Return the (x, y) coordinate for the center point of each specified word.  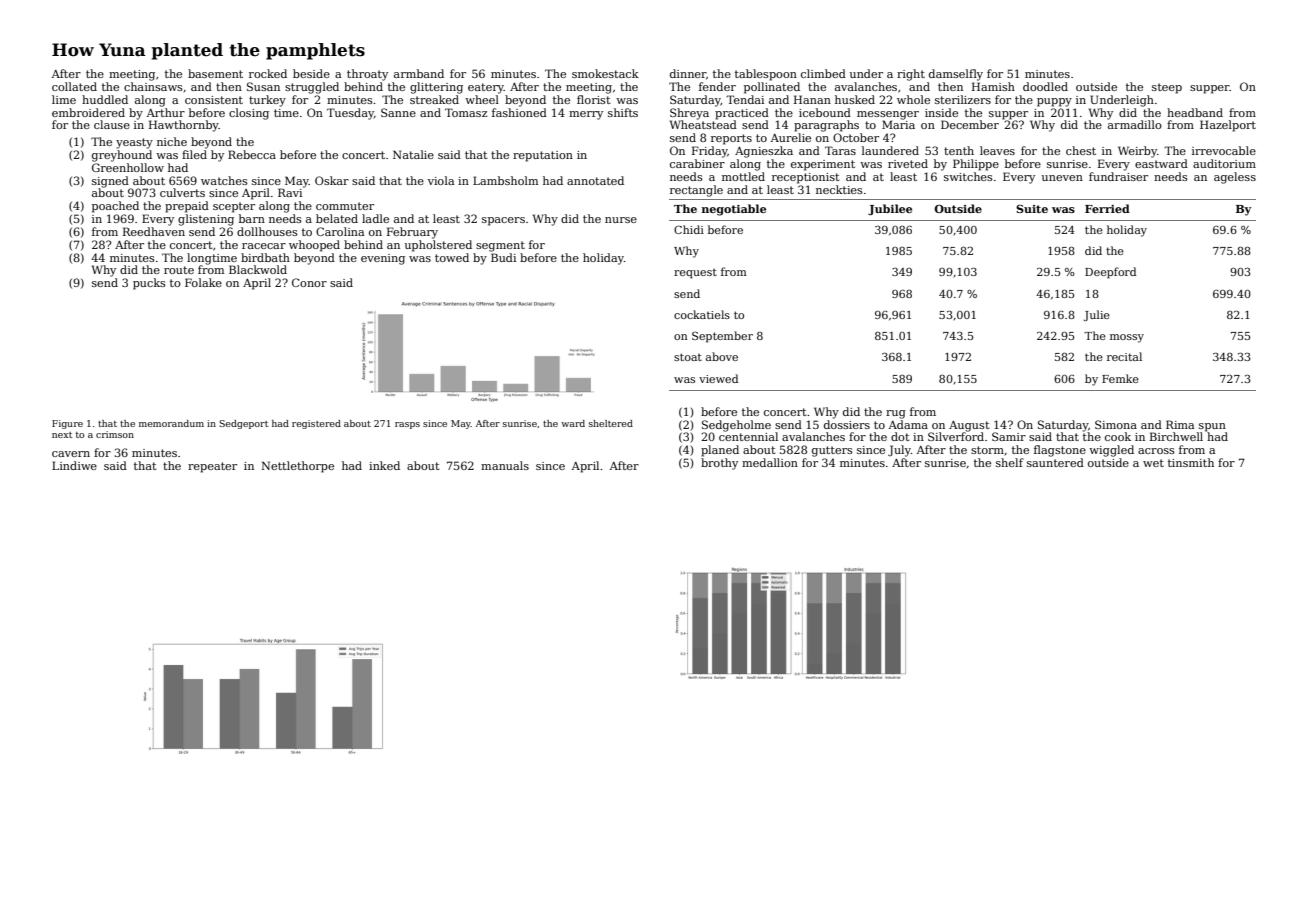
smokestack (605, 73)
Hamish (993, 86)
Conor (309, 282)
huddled (105, 99)
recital (1124, 356)
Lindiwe (74, 465)
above (722, 356)
